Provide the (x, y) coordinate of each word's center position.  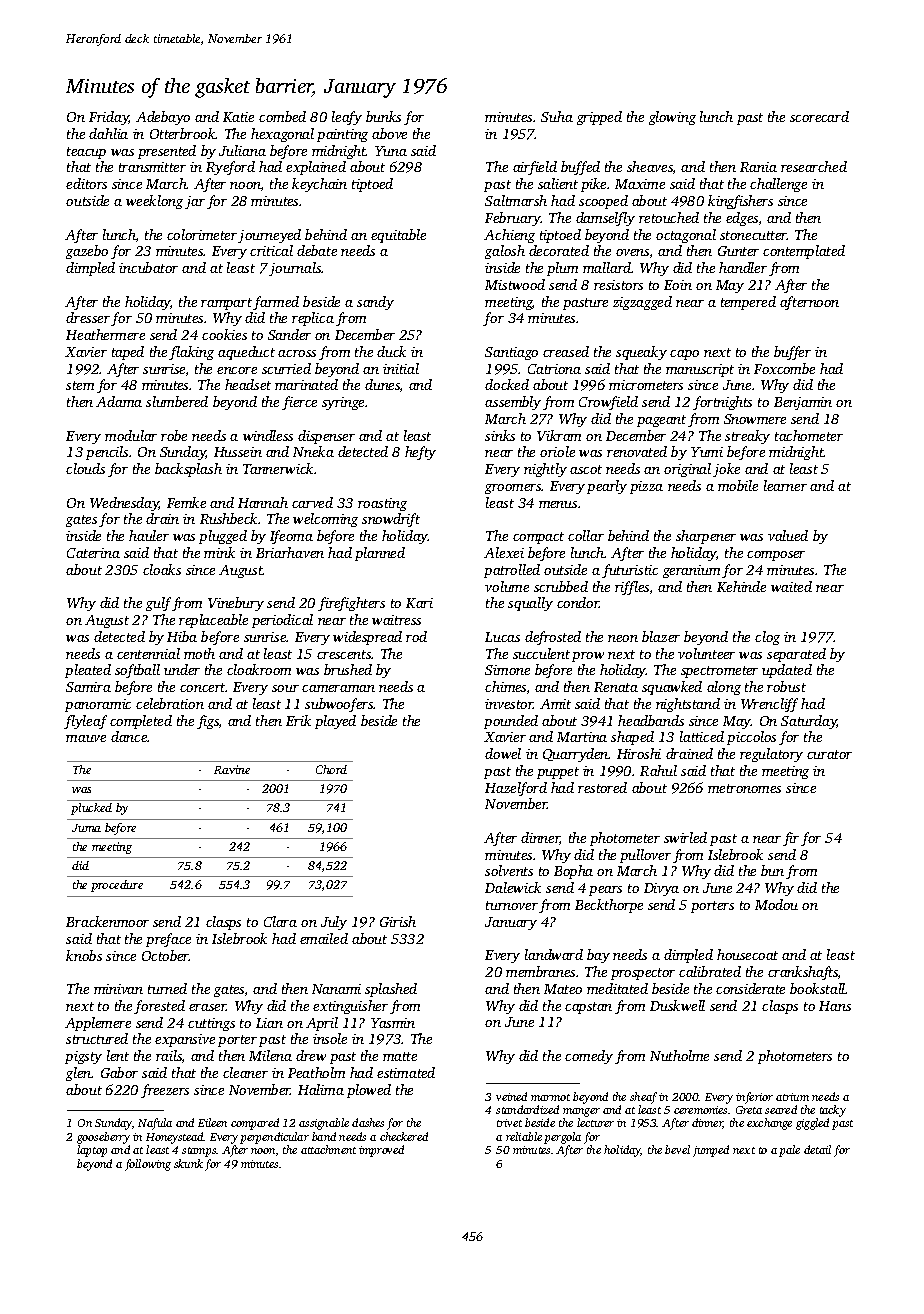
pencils (107, 453)
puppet (558, 773)
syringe (343, 403)
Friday (109, 118)
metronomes (744, 788)
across (297, 353)
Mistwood (515, 284)
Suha (557, 116)
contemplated (804, 252)
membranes (540, 971)
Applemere (98, 1024)
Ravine (232, 769)
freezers (165, 1091)
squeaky (641, 353)
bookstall (818, 988)
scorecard (819, 116)
